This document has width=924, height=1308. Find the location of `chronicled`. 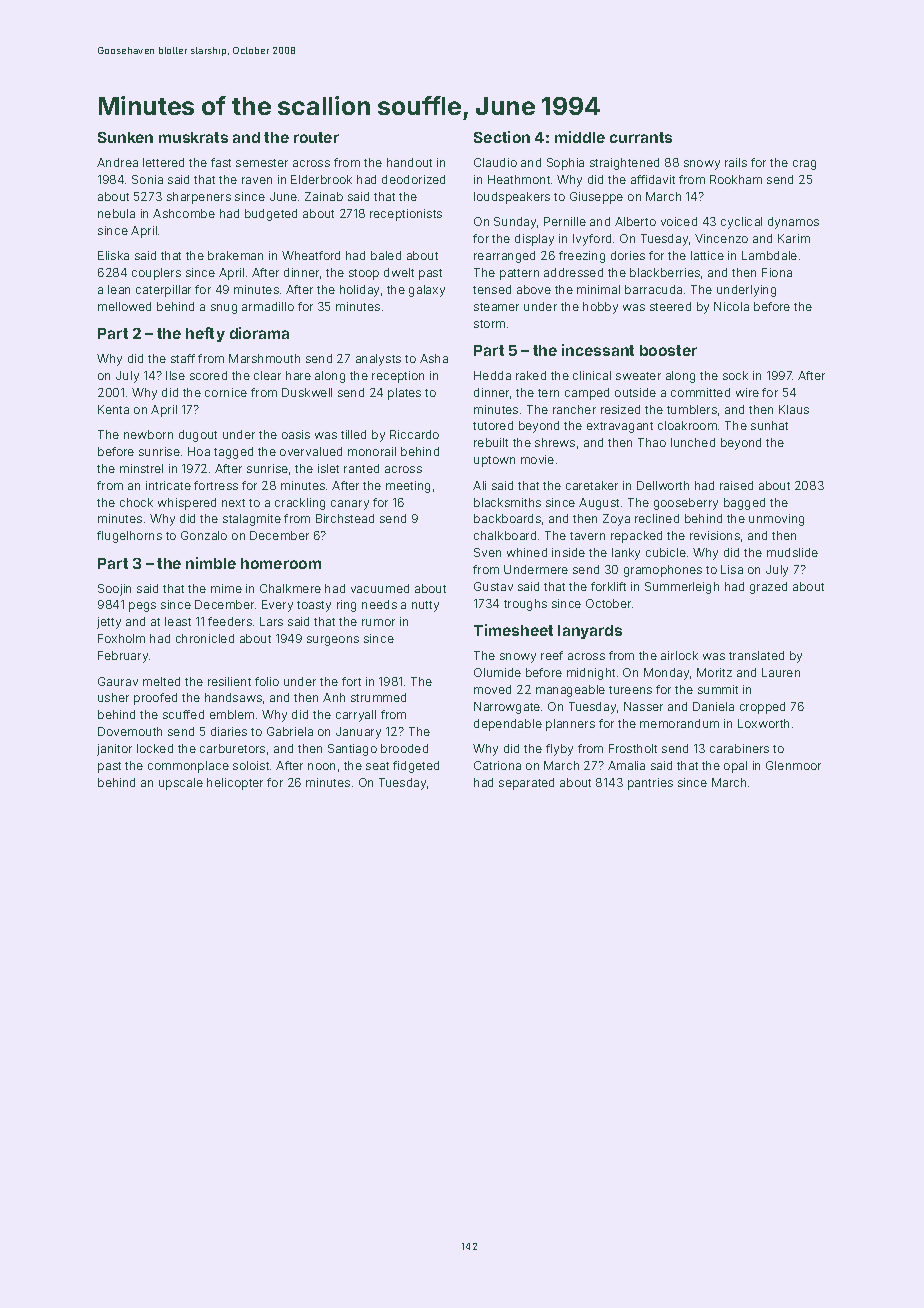

chronicled is located at coordinates (205, 638).
